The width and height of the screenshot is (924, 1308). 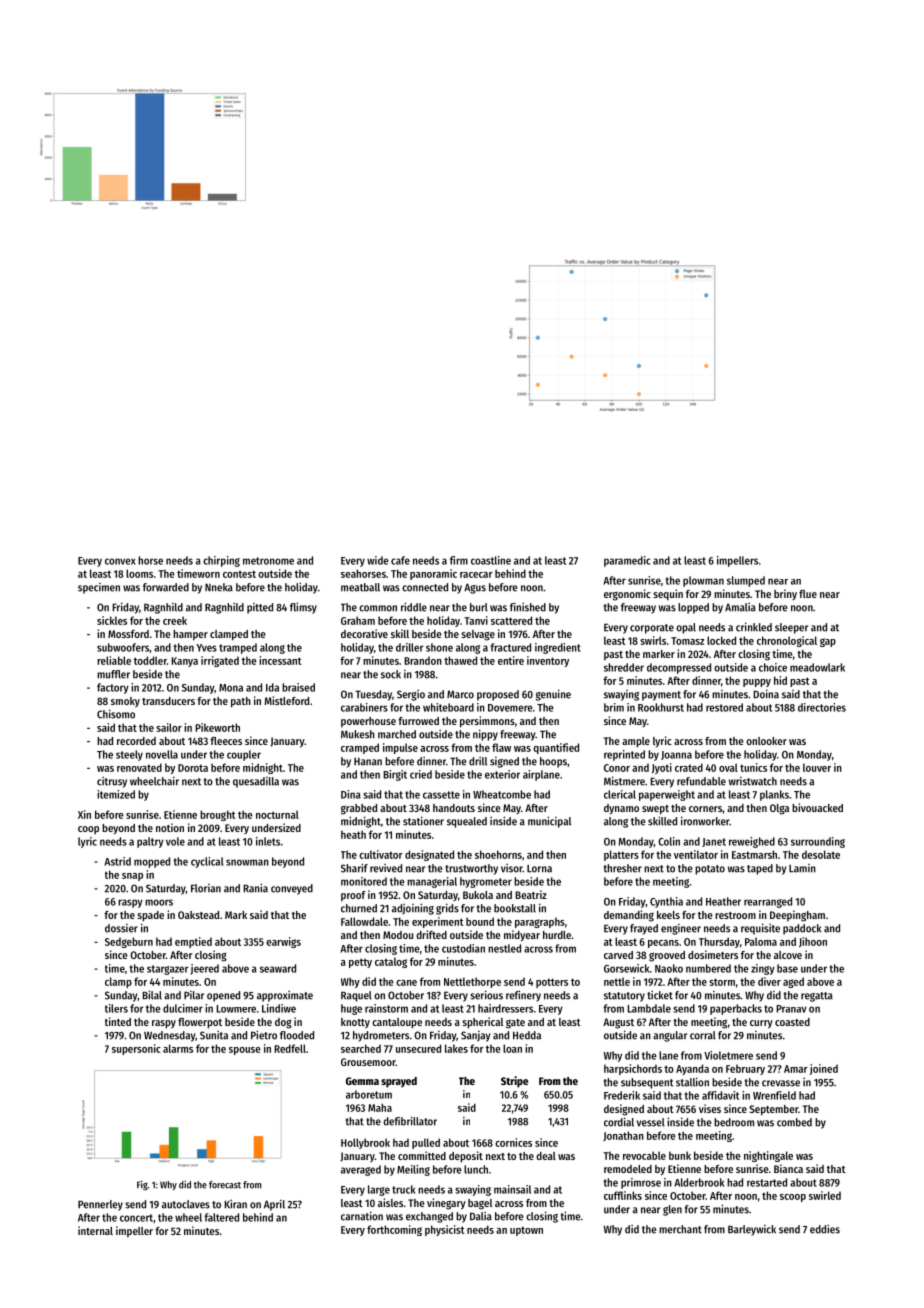 What do you see at coordinates (527, 1035) in the screenshot?
I see `Hedda` at bounding box center [527, 1035].
